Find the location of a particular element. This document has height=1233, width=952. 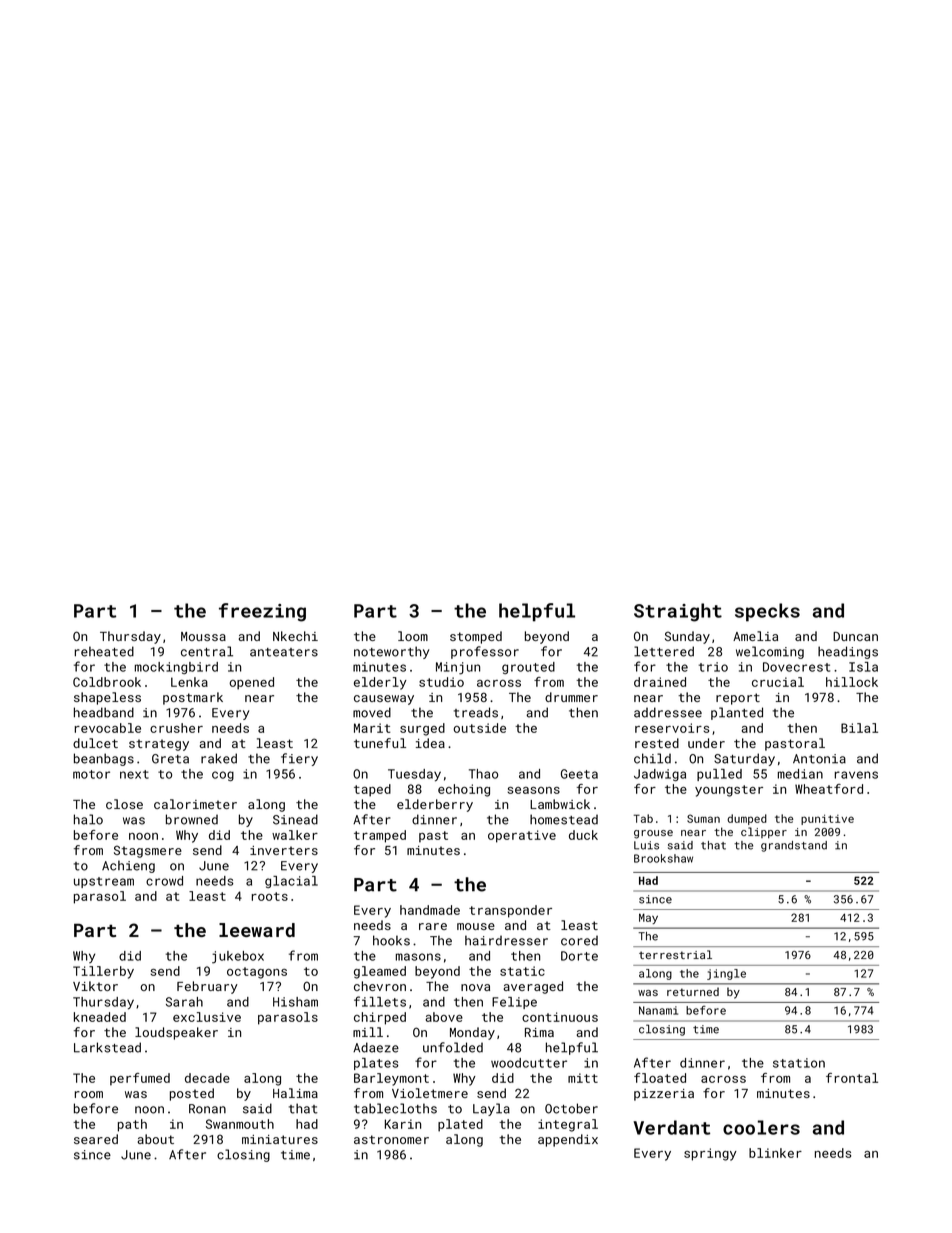

loom is located at coordinates (413, 636).
